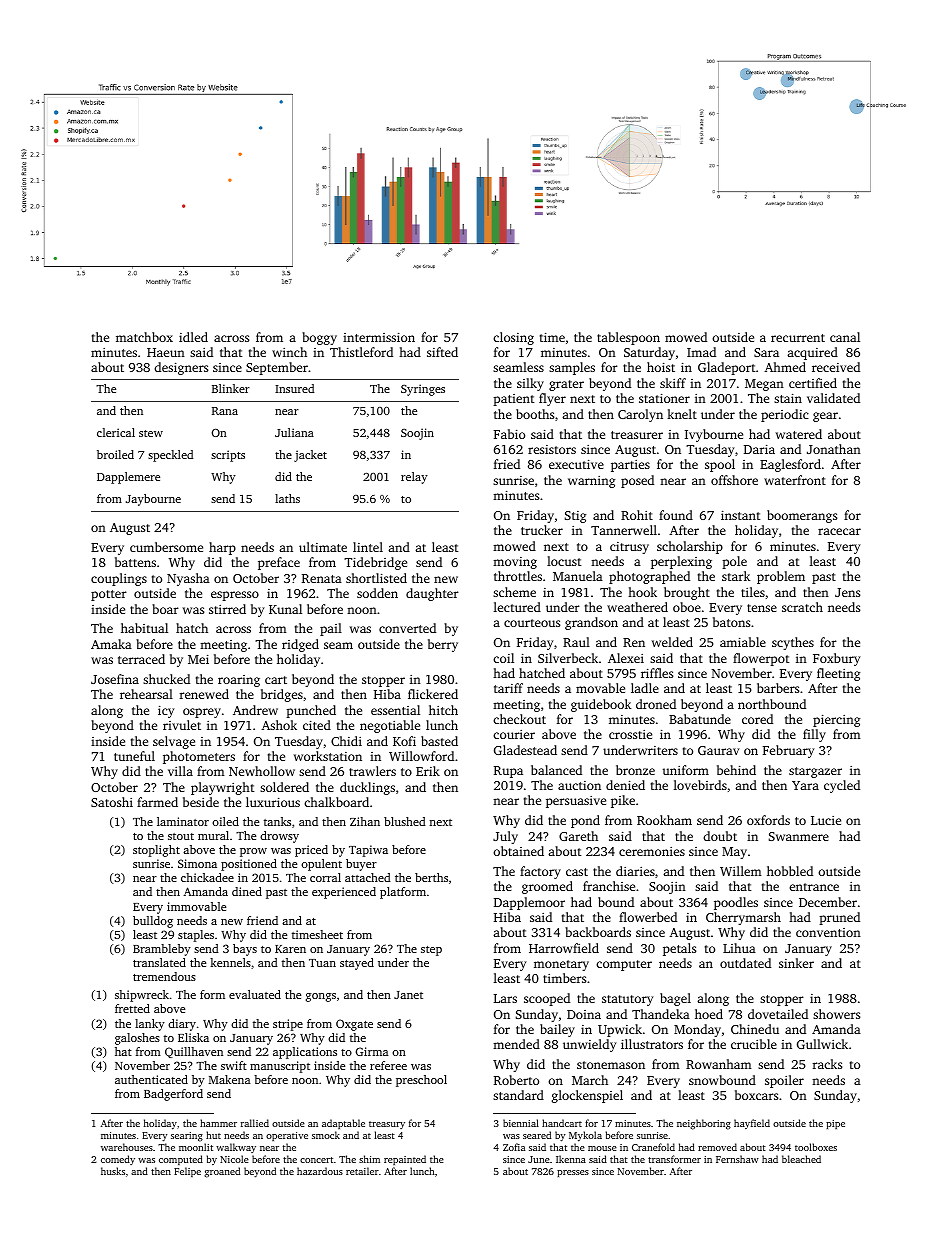 This screenshot has width=952, height=1233. Describe the element at coordinates (204, 694) in the screenshot. I see `renewed` at that location.
